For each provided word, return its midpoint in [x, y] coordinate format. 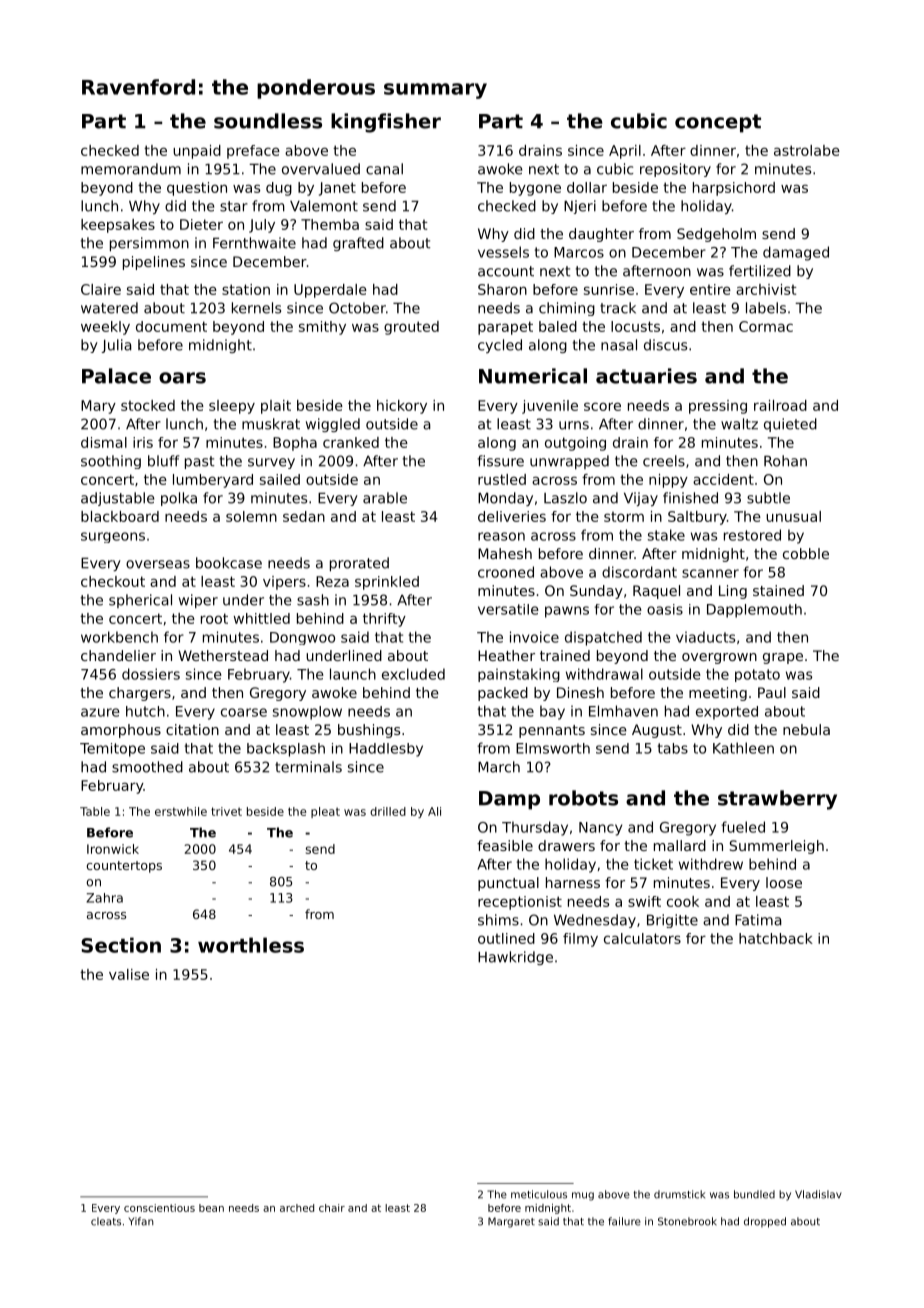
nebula [806, 729]
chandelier [118, 655]
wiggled [333, 425]
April [625, 152]
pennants [552, 731]
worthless [251, 945]
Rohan [785, 461]
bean [211, 1208]
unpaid [197, 152]
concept [718, 123]
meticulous [539, 1194]
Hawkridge [515, 958]
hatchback [776, 938]
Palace [116, 376]
